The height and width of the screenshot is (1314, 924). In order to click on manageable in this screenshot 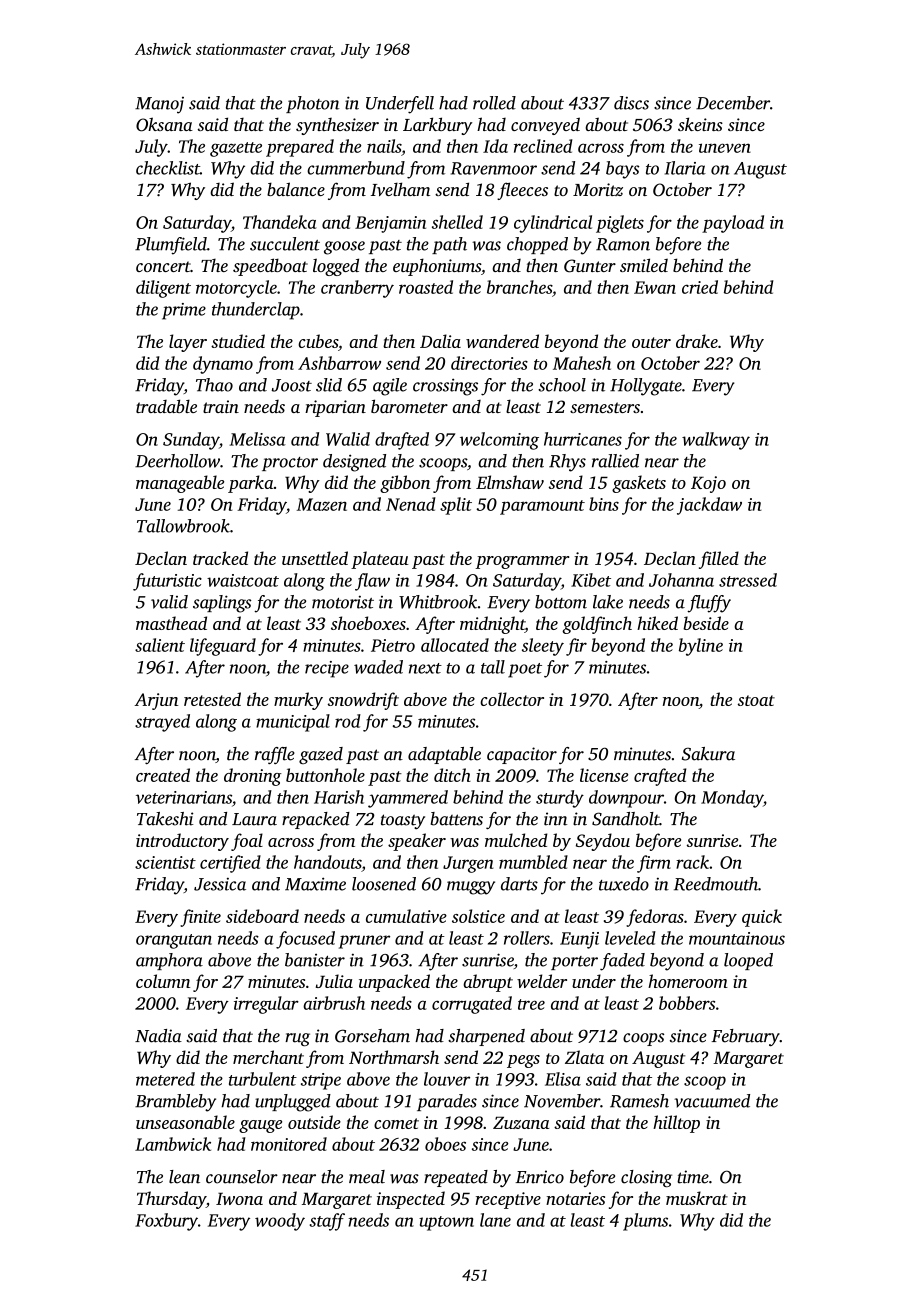, I will do `click(180, 484)`.
